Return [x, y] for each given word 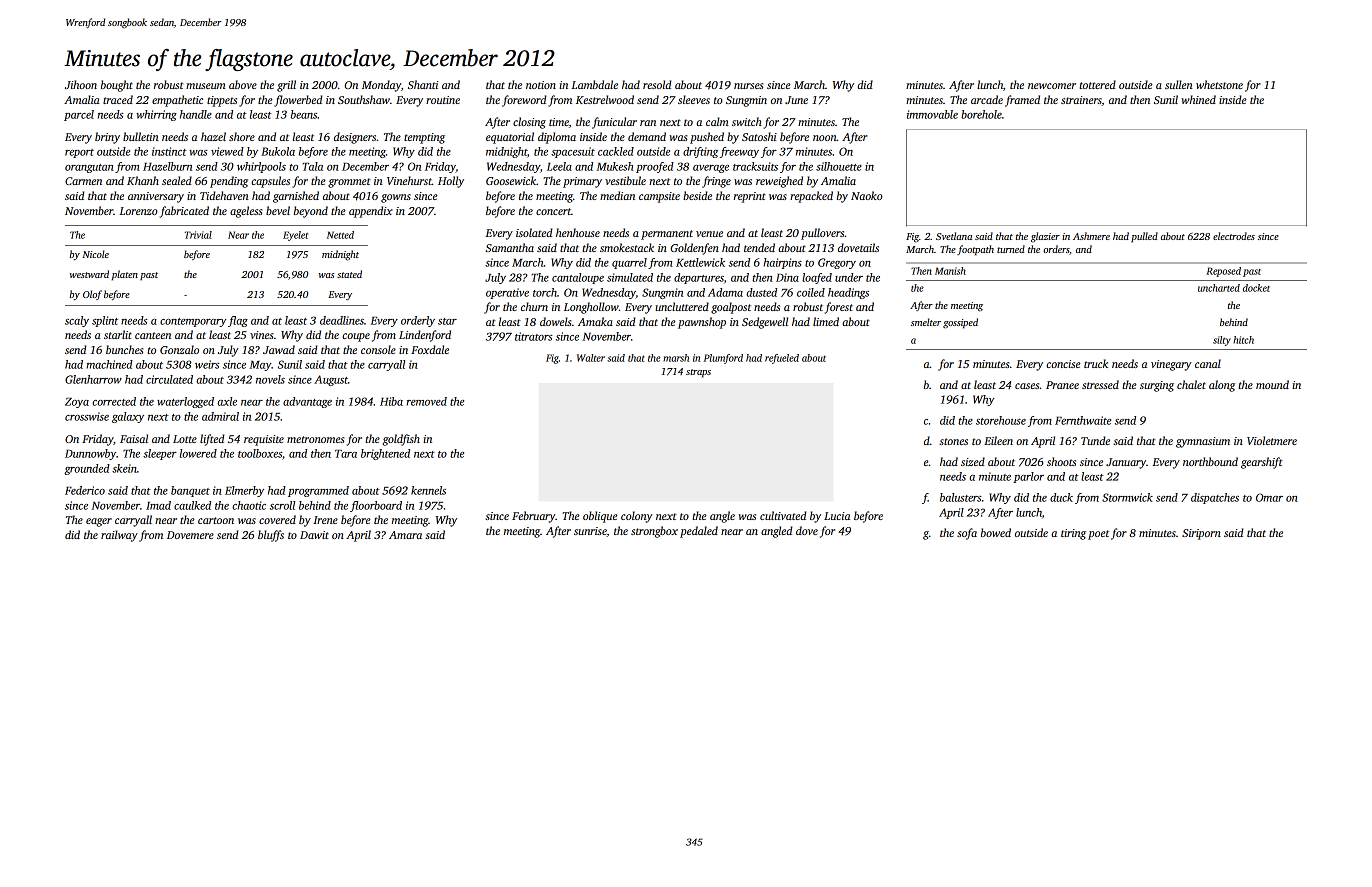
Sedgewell [765, 323]
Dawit [314, 535]
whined [1198, 99]
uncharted [1219, 288]
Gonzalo [179, 349]
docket [1256, 288]
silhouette [839, 166]
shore [242, 136]
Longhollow [591, 308]
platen [125, 275]
